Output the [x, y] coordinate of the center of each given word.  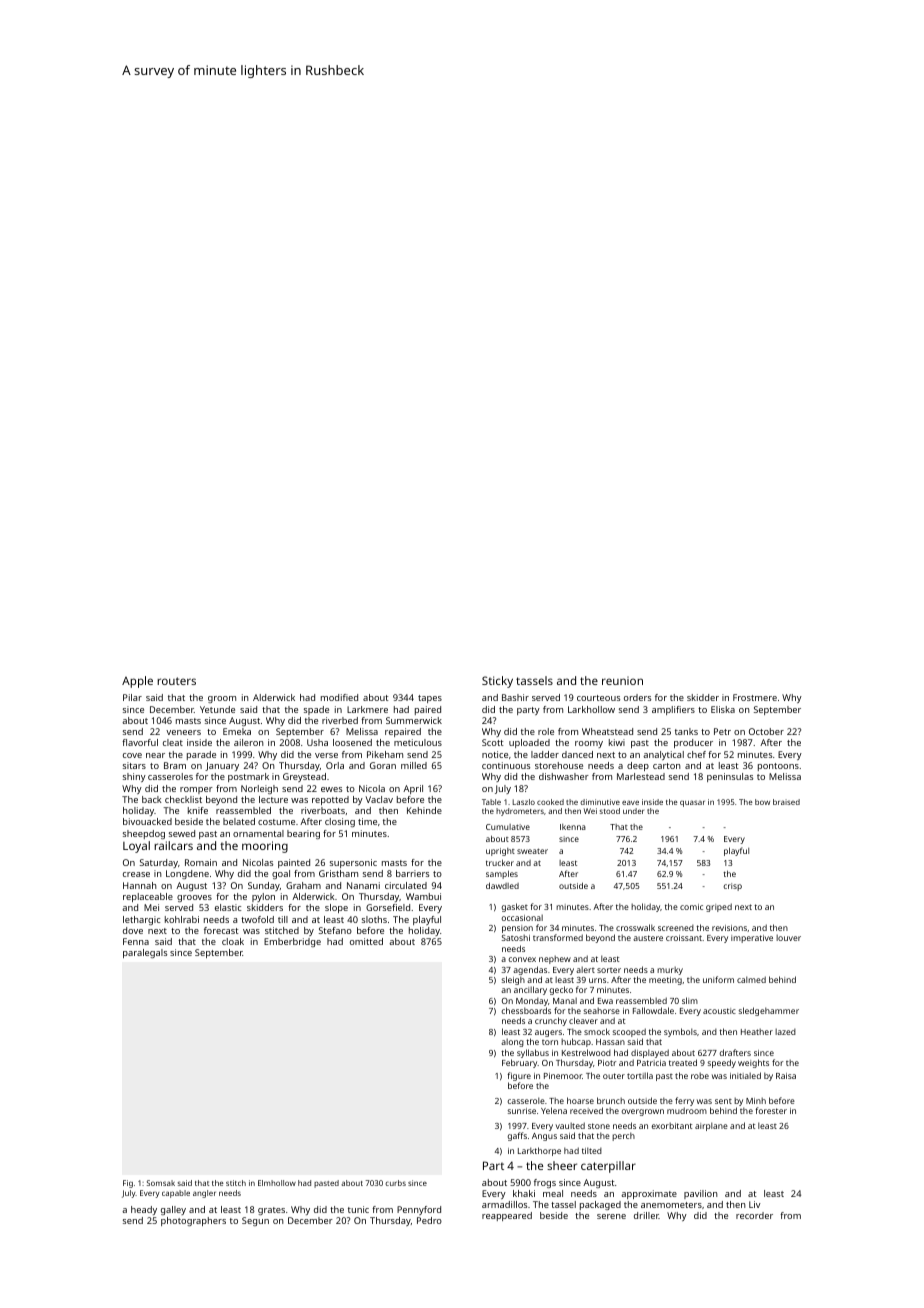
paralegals [145, 953]
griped [719, 907]
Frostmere [755, 697]
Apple [137, 682]
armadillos [504, 1204]
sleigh [513, 980]
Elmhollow [277, 1183]
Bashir [515, 697]
